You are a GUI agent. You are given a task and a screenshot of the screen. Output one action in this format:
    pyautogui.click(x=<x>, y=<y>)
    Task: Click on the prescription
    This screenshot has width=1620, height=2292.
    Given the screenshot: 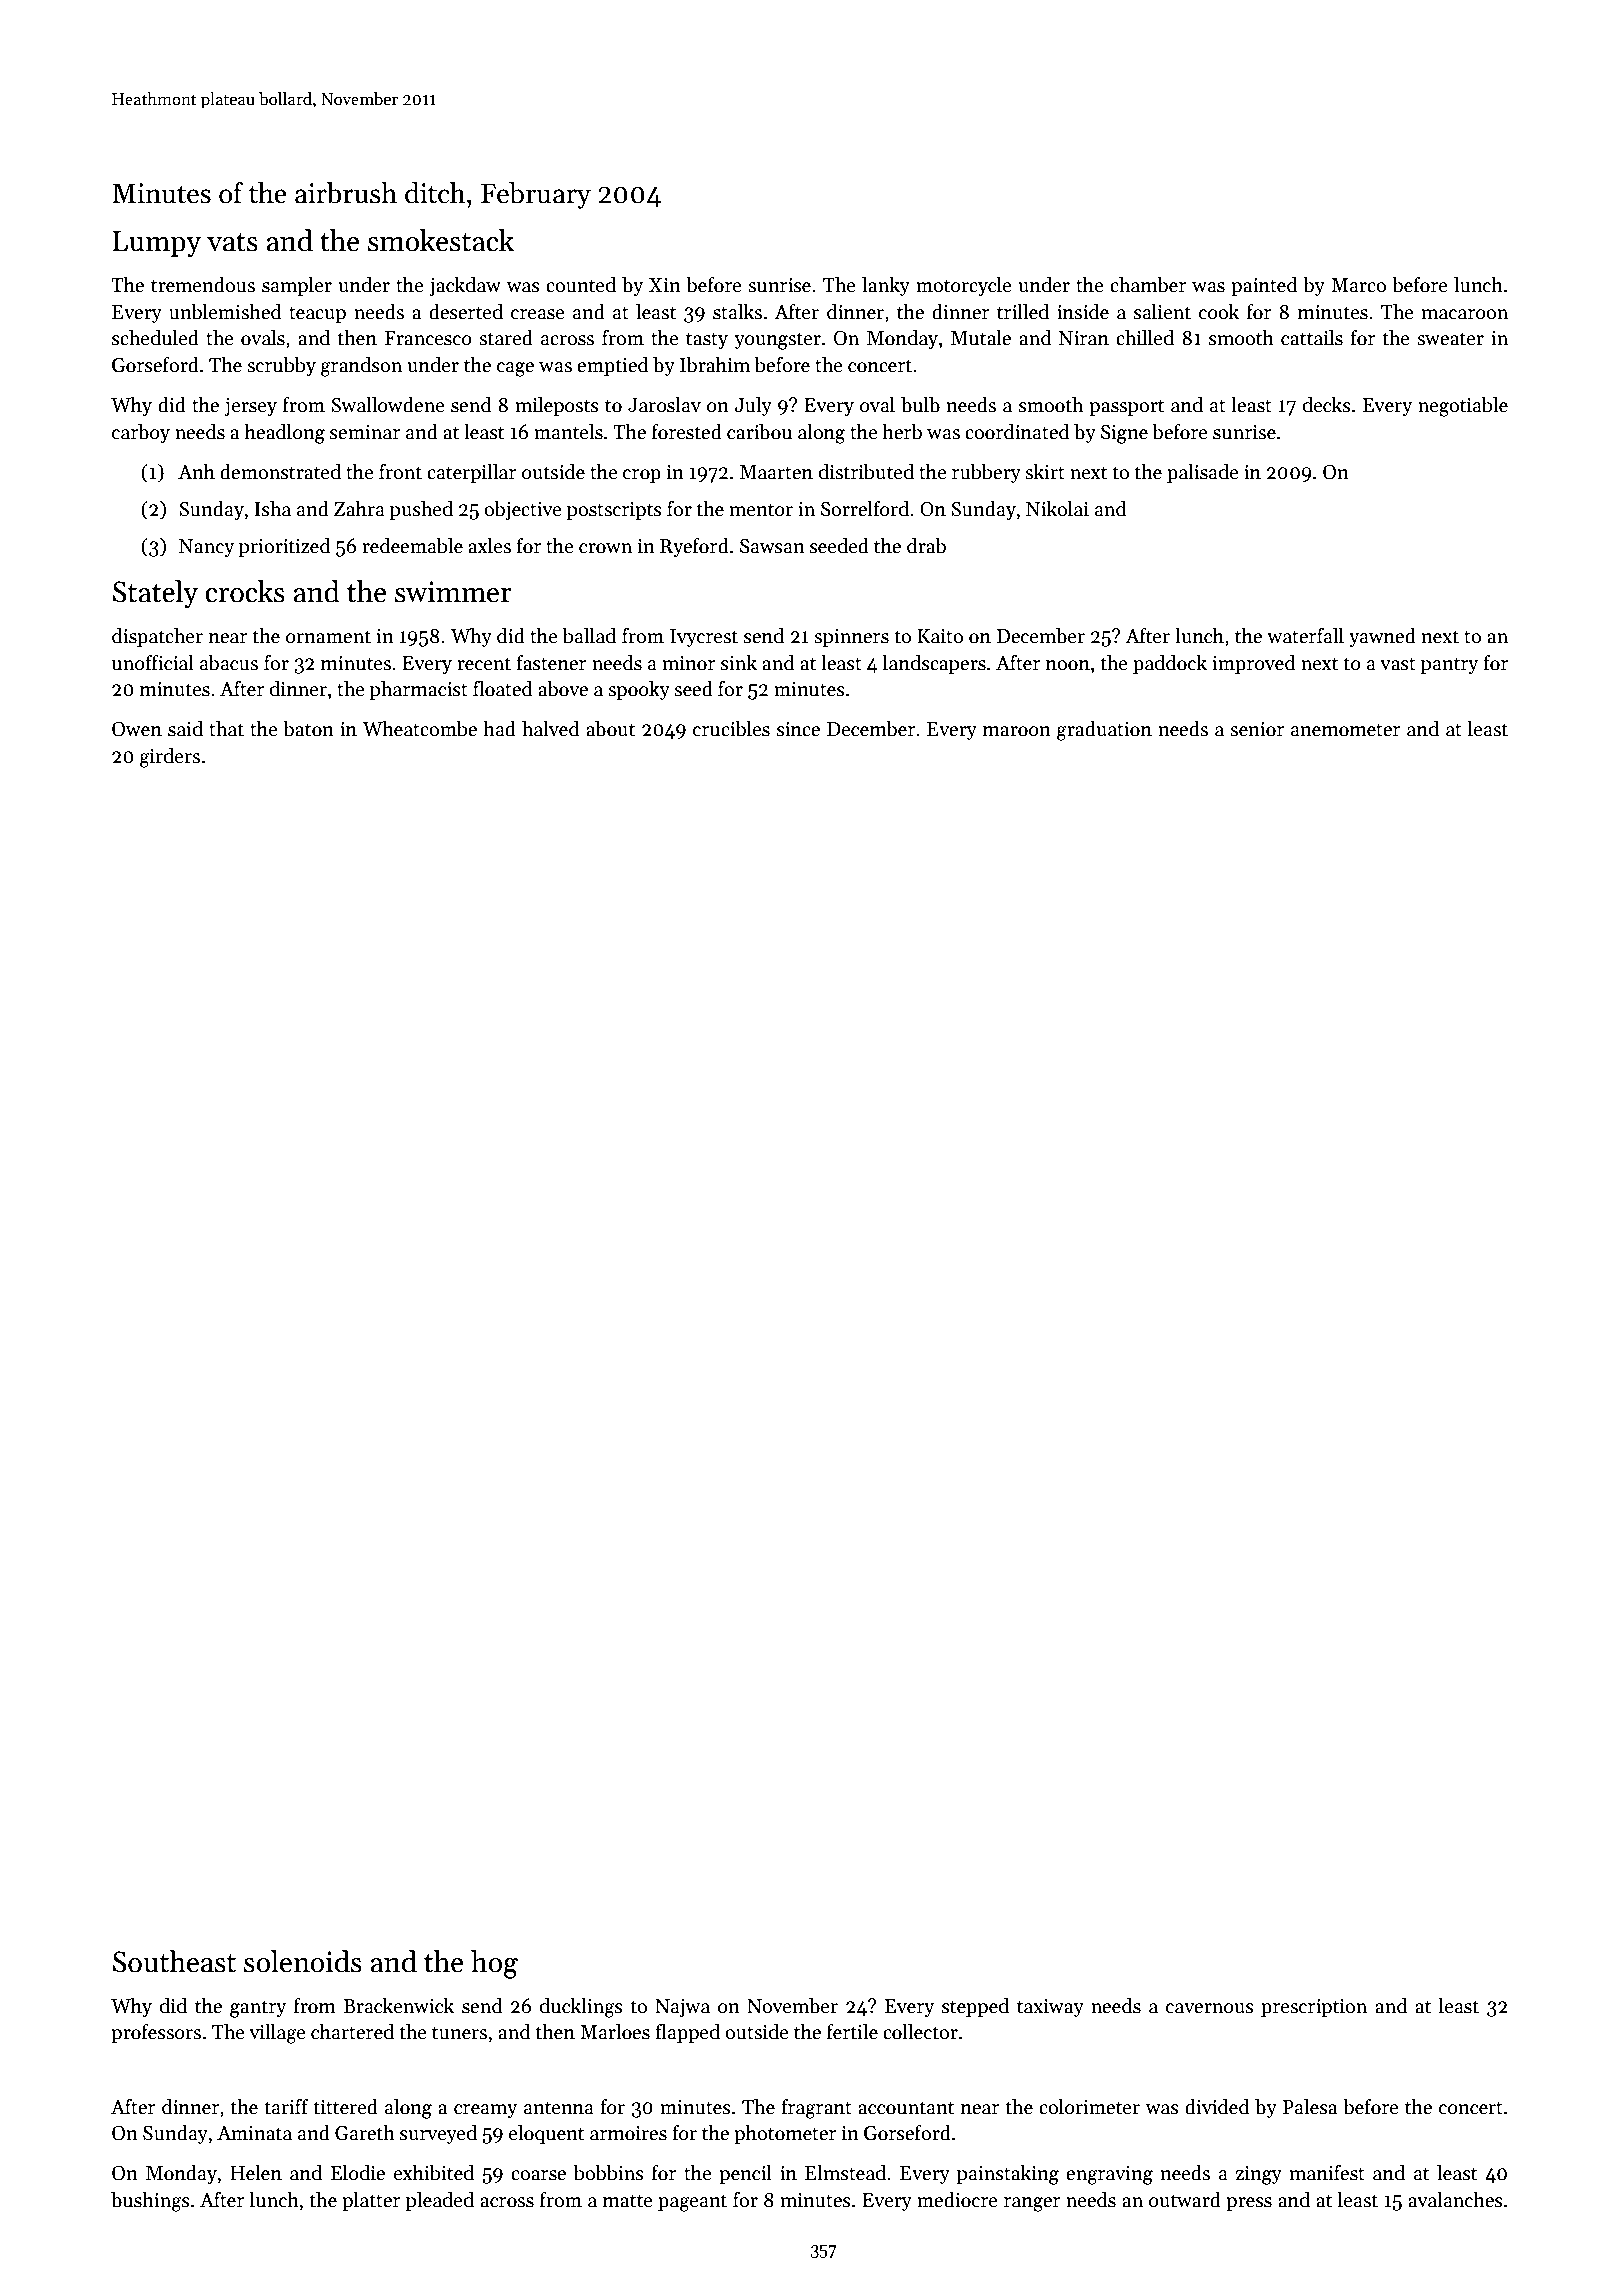 What is the action you would take?
    pyautogui.click(x=1314, y=2008)
